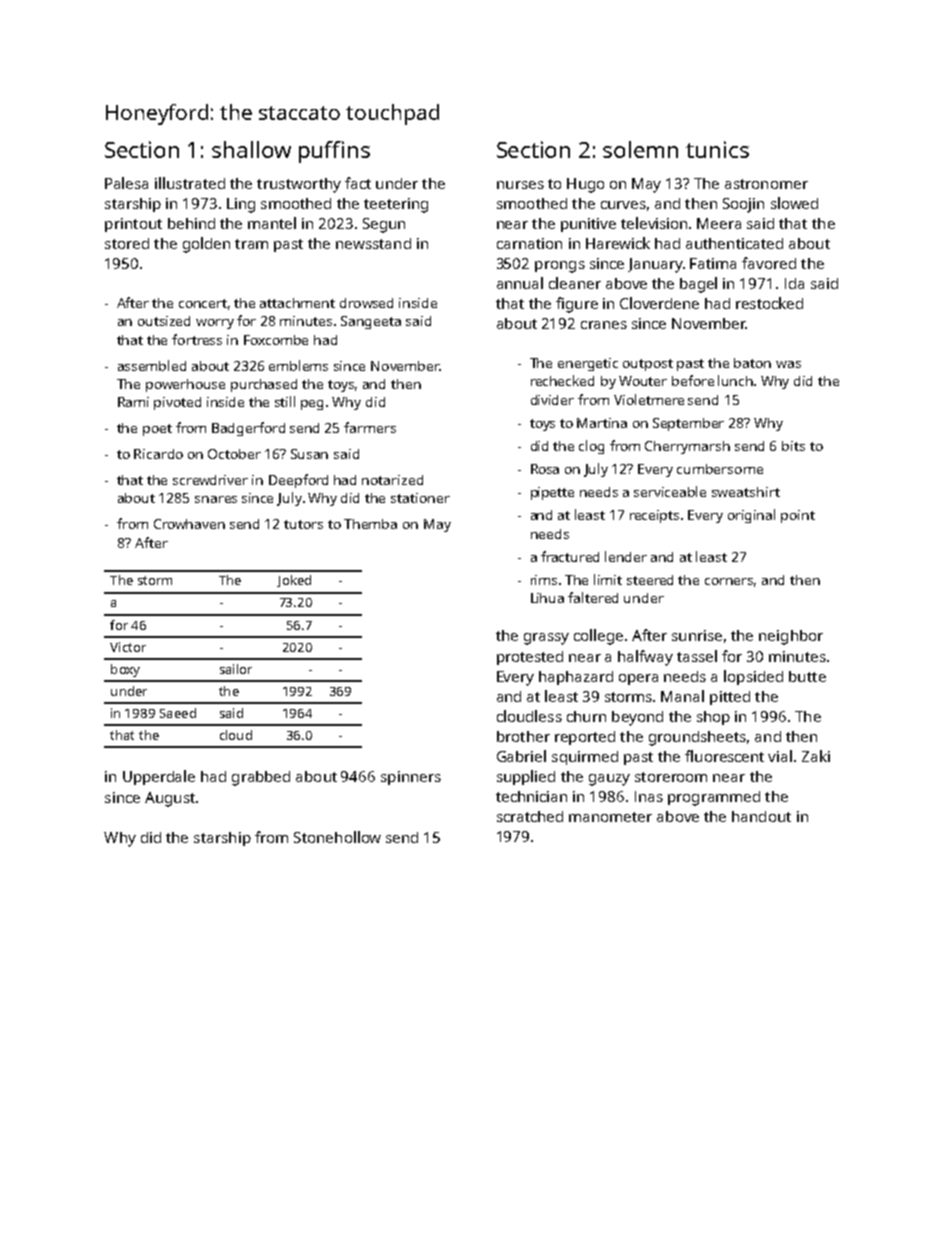 The image size is (952, 1233). Describe the element at coordinates (191, 223) in the screenshot. I see `behind` at that location.
